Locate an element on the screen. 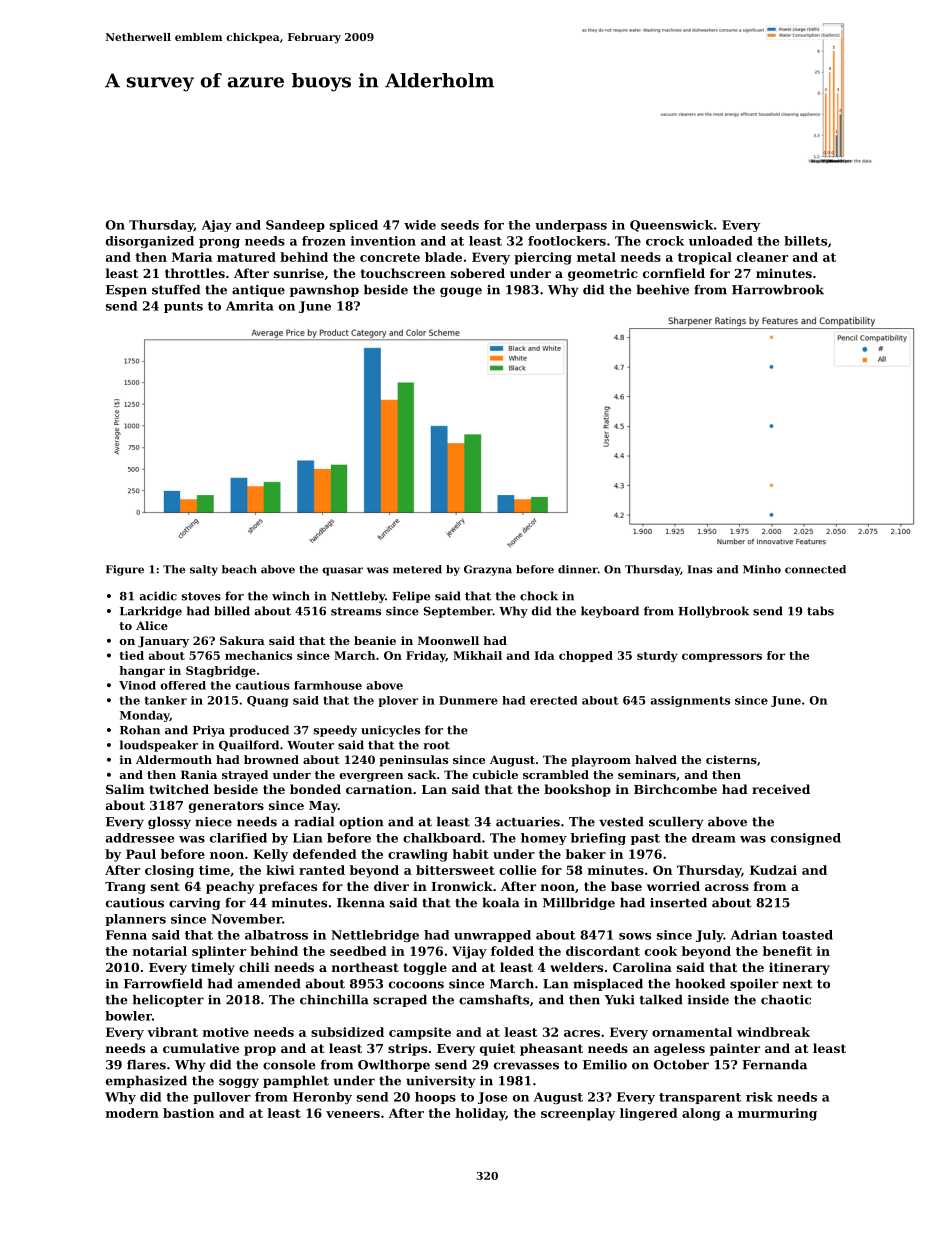 The height and width of the screenshot is (1233, 952). flares is located at coordinates (146, 1065).
